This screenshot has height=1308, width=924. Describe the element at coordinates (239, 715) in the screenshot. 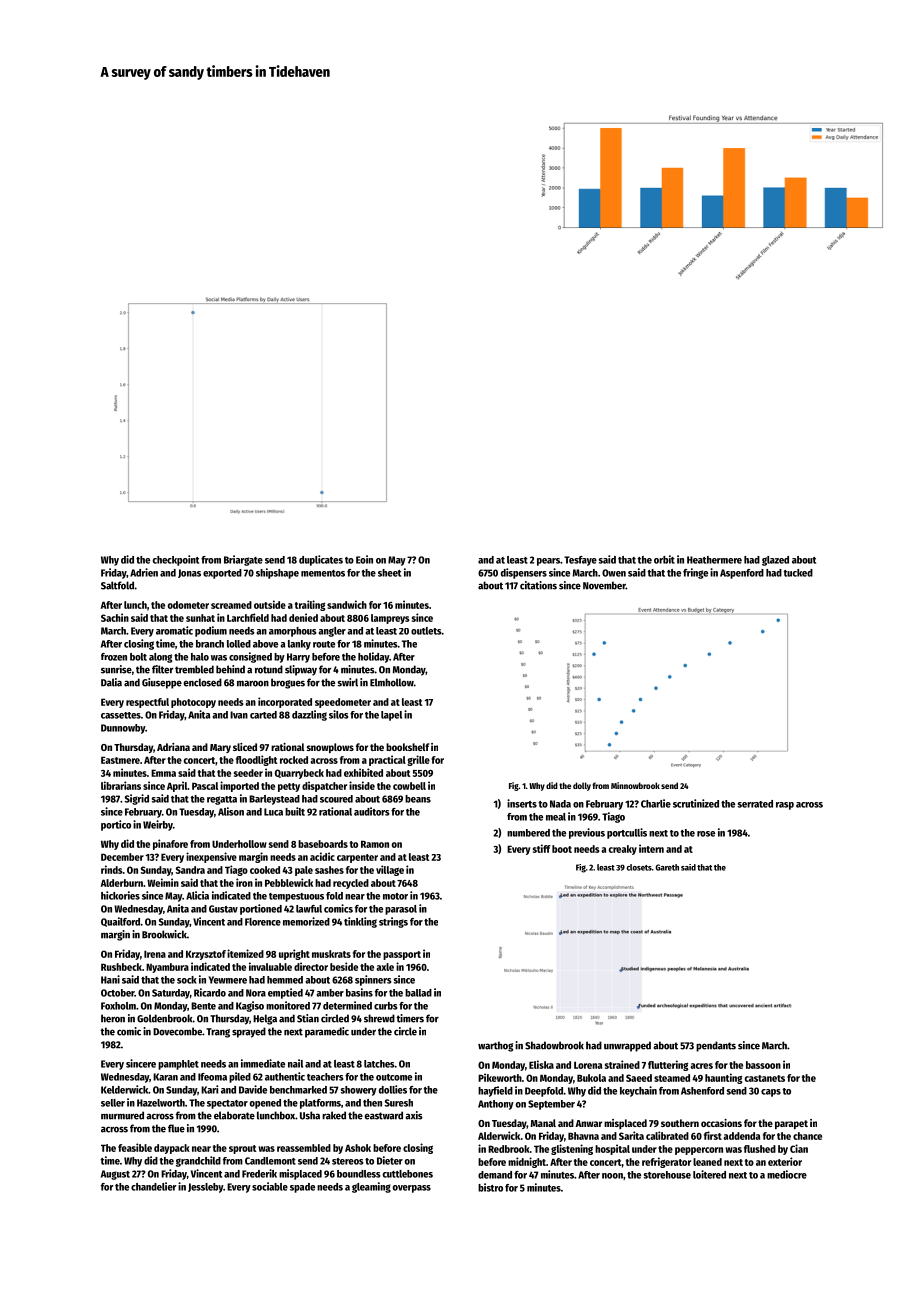

I see `Ivan` at that location.
